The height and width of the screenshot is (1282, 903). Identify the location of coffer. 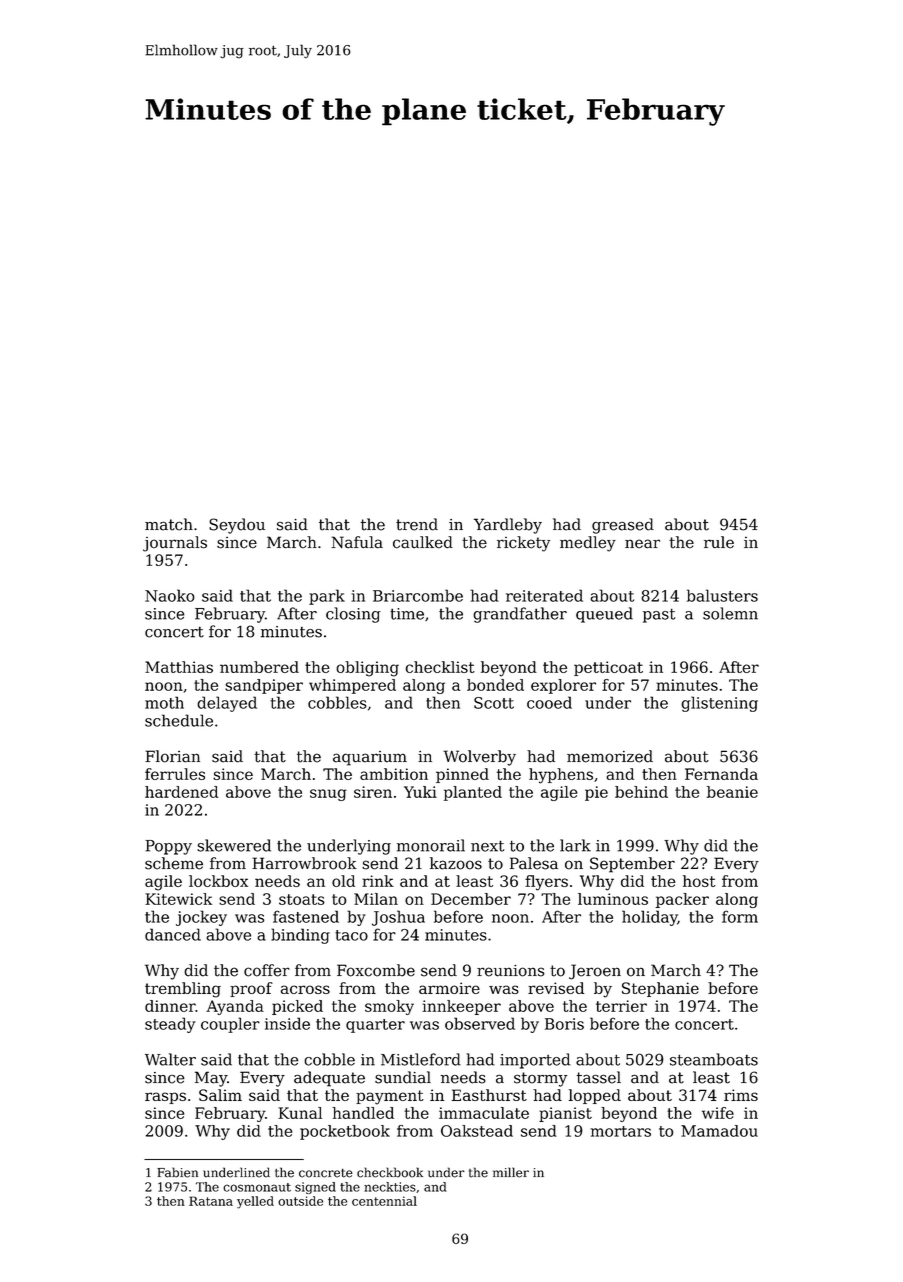
(267, 970).
